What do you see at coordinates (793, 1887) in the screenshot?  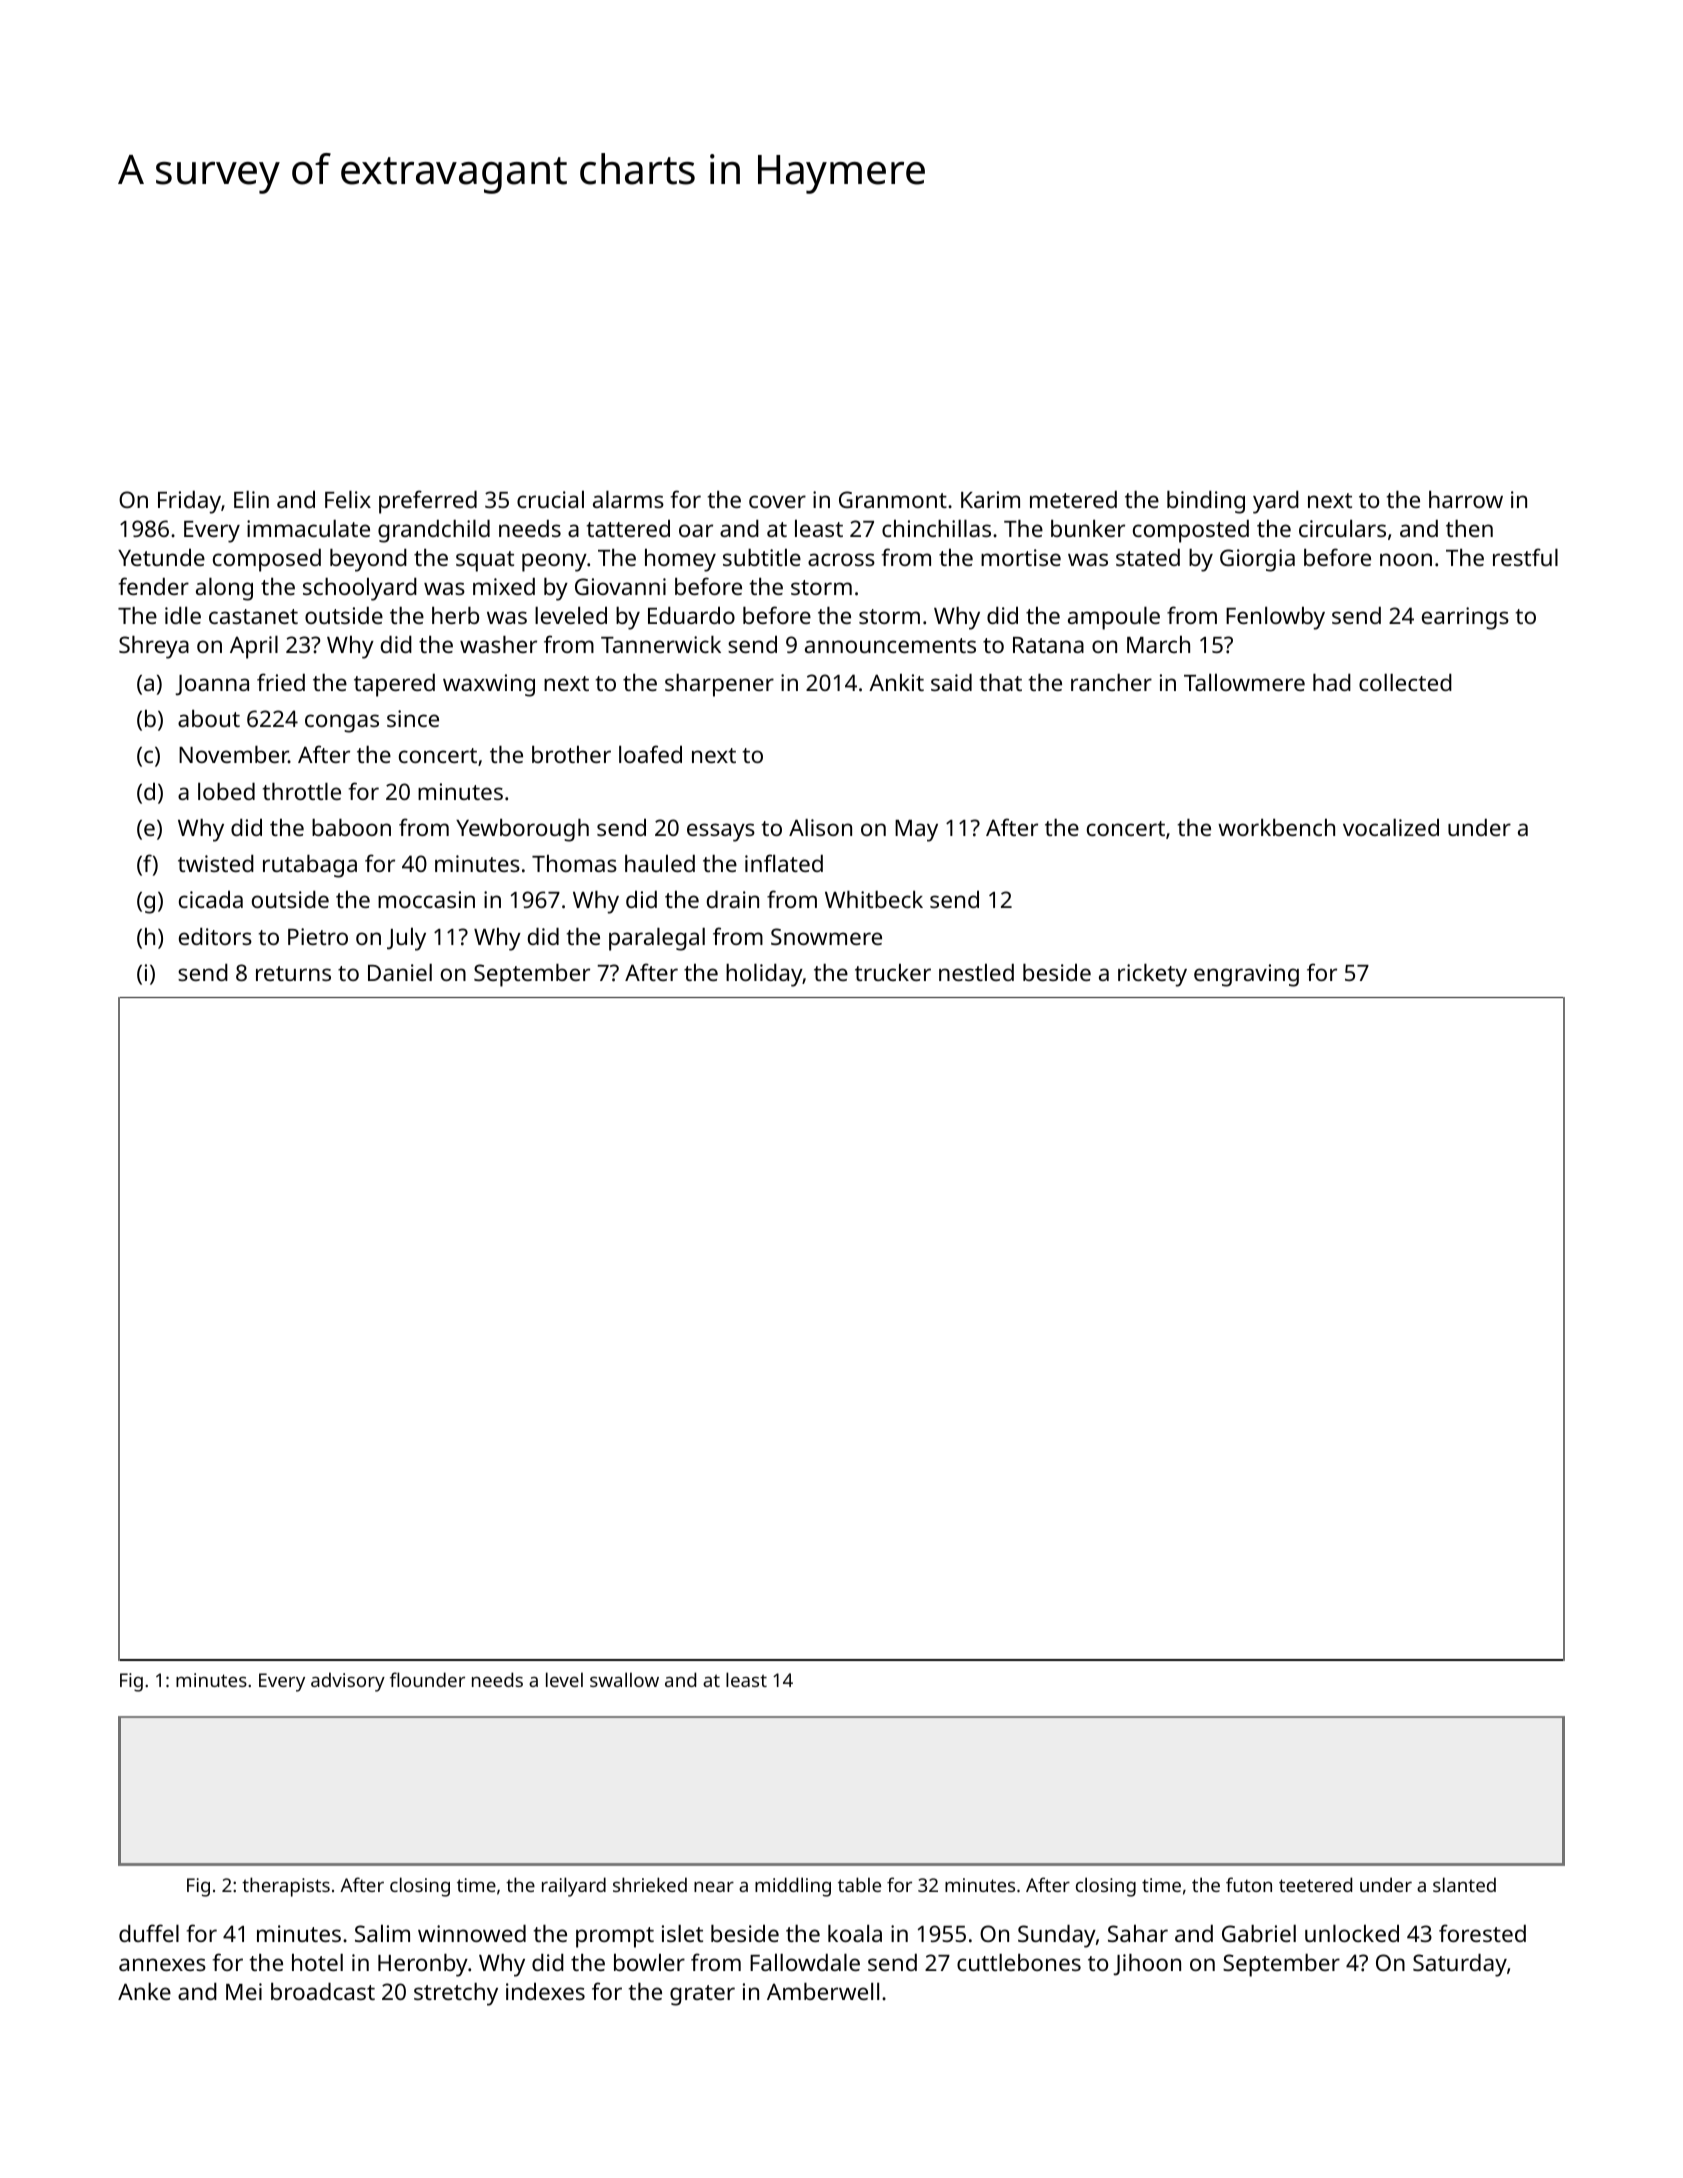 I see `middling` at bounding box center [793, 1887].
